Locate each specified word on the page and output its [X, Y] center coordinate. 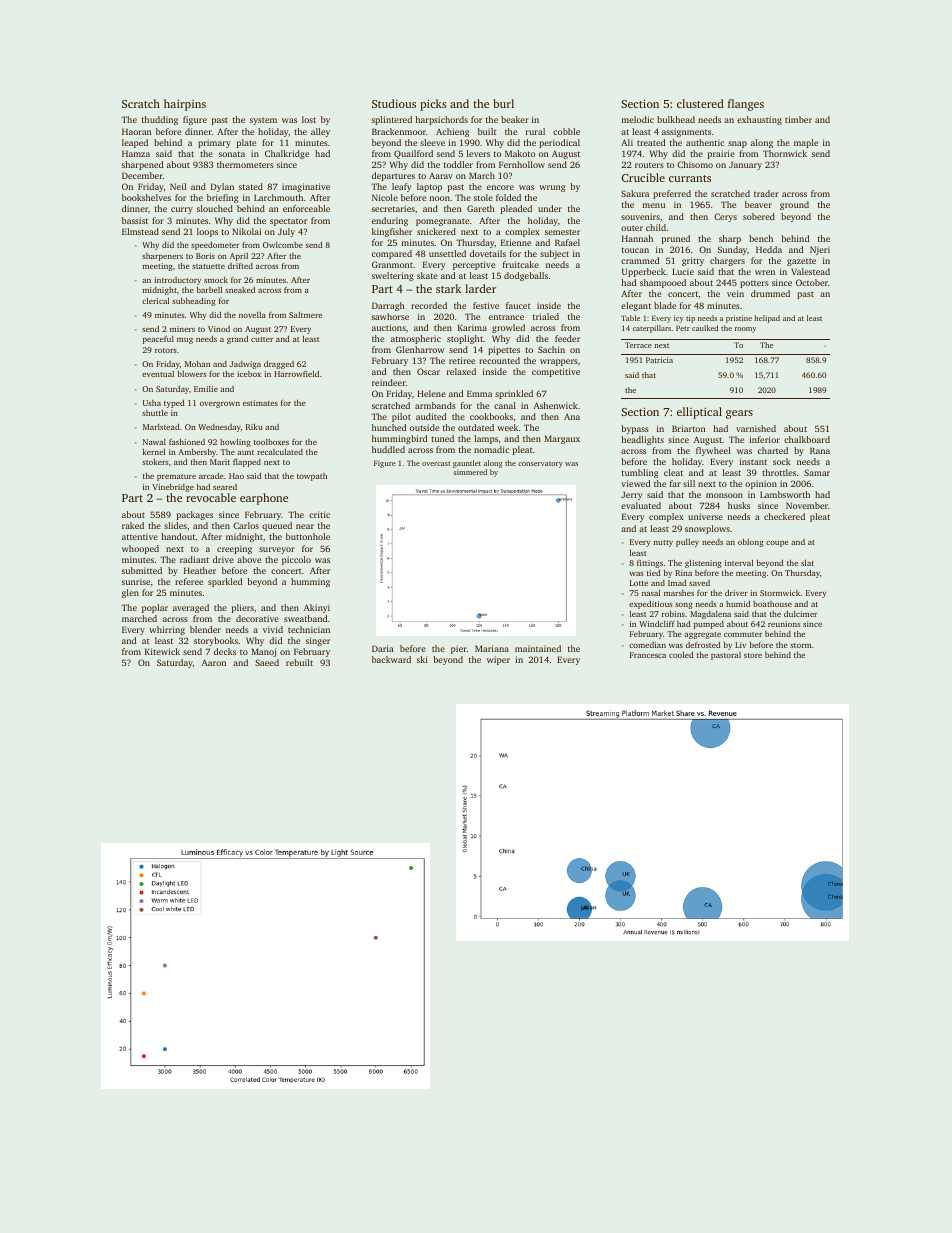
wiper [498, 660]
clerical [155, 300]
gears [739, 414]
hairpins [185, 105]
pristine [739, 319]
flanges [746, 105]
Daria [382, 648]
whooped [140, 549]
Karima [472, 327]
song [684, 606]
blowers [192, 374]
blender [205, 629]
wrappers [559, 362]
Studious [394, 103]
